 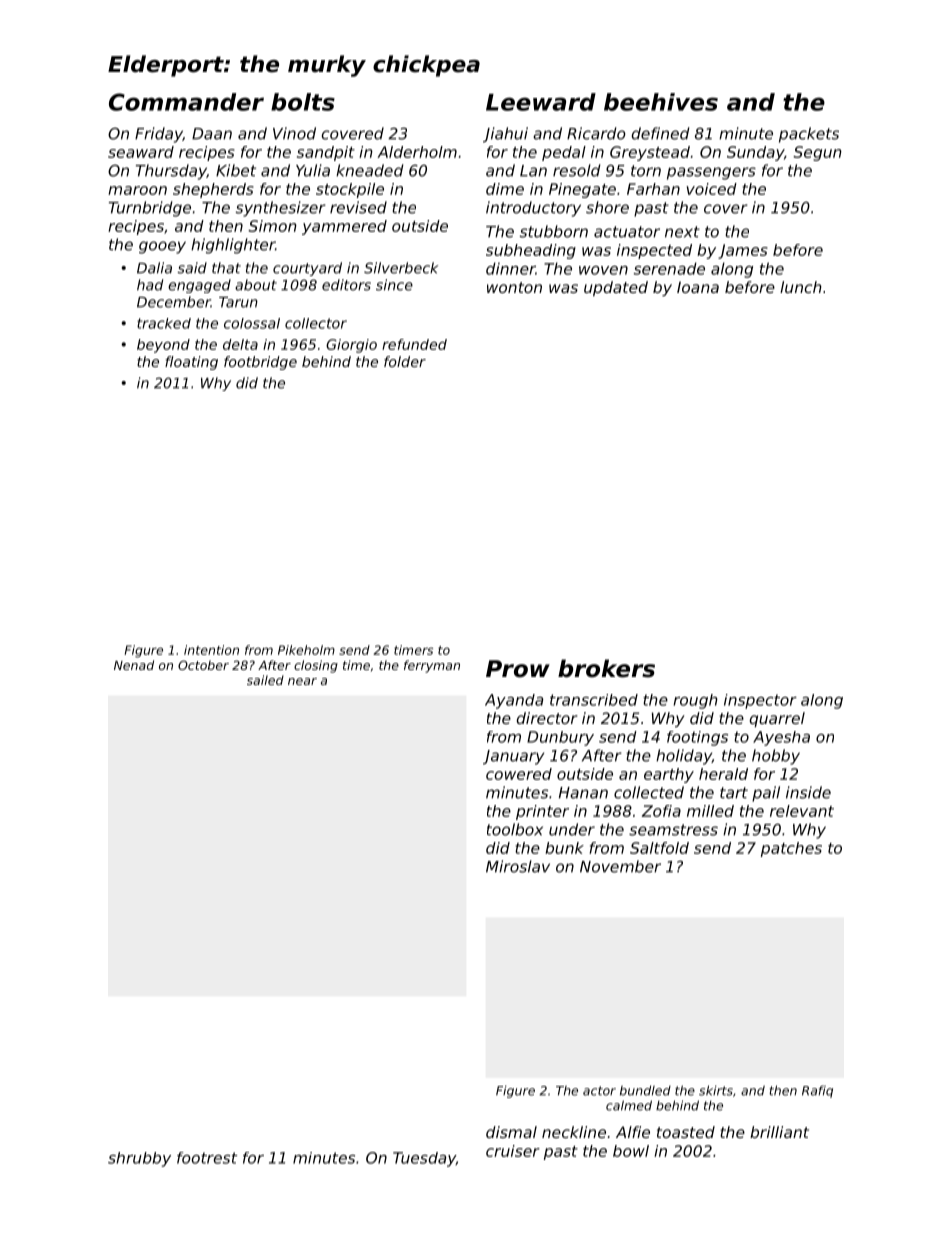 What do you see at coordinates (141, 152) in the screenshot?
I see `seaward` at bounding box center [141, 152].
